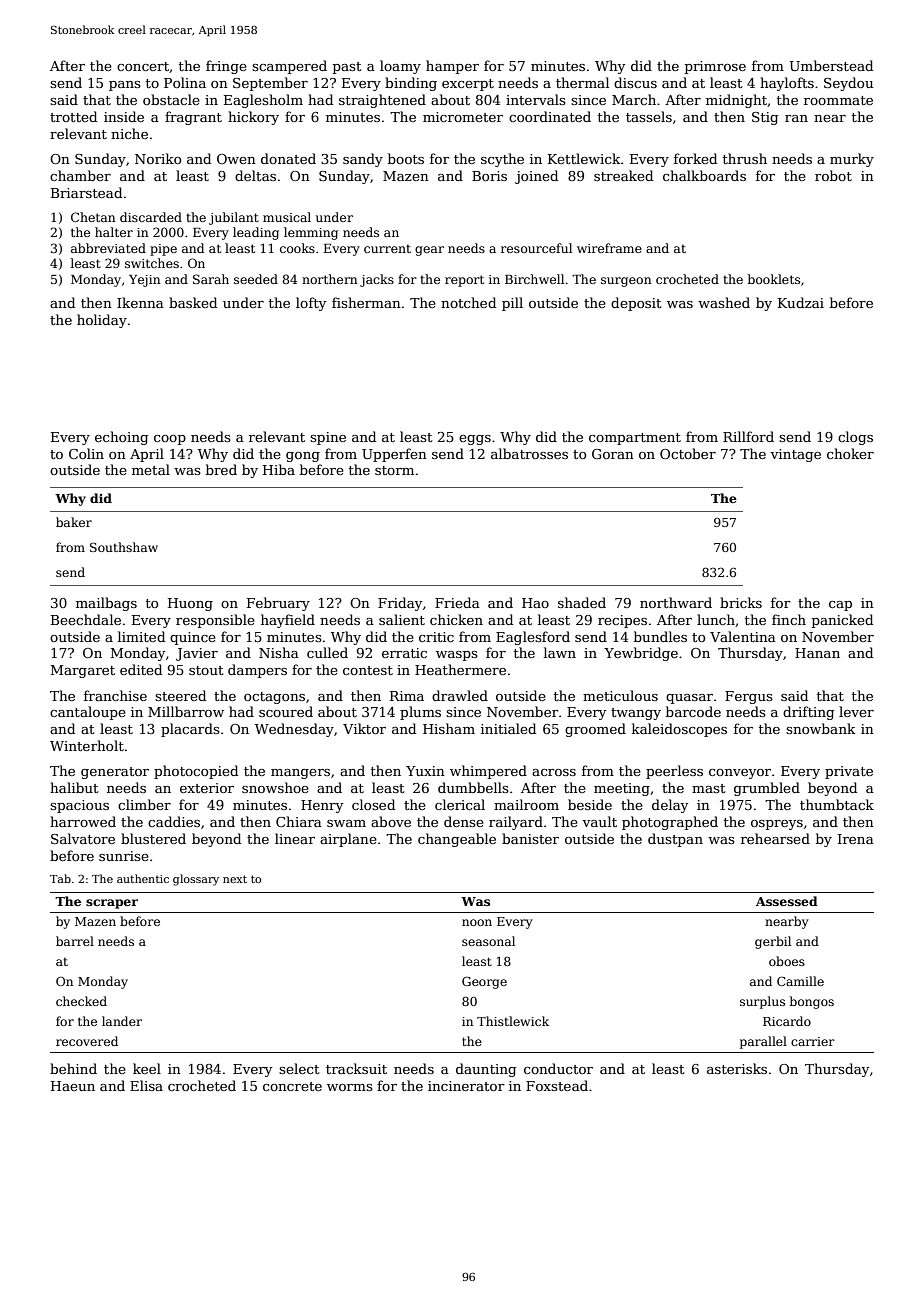 The width and height of the page is (924, 1308). I want to click on fisherman, so click(366, 302).
